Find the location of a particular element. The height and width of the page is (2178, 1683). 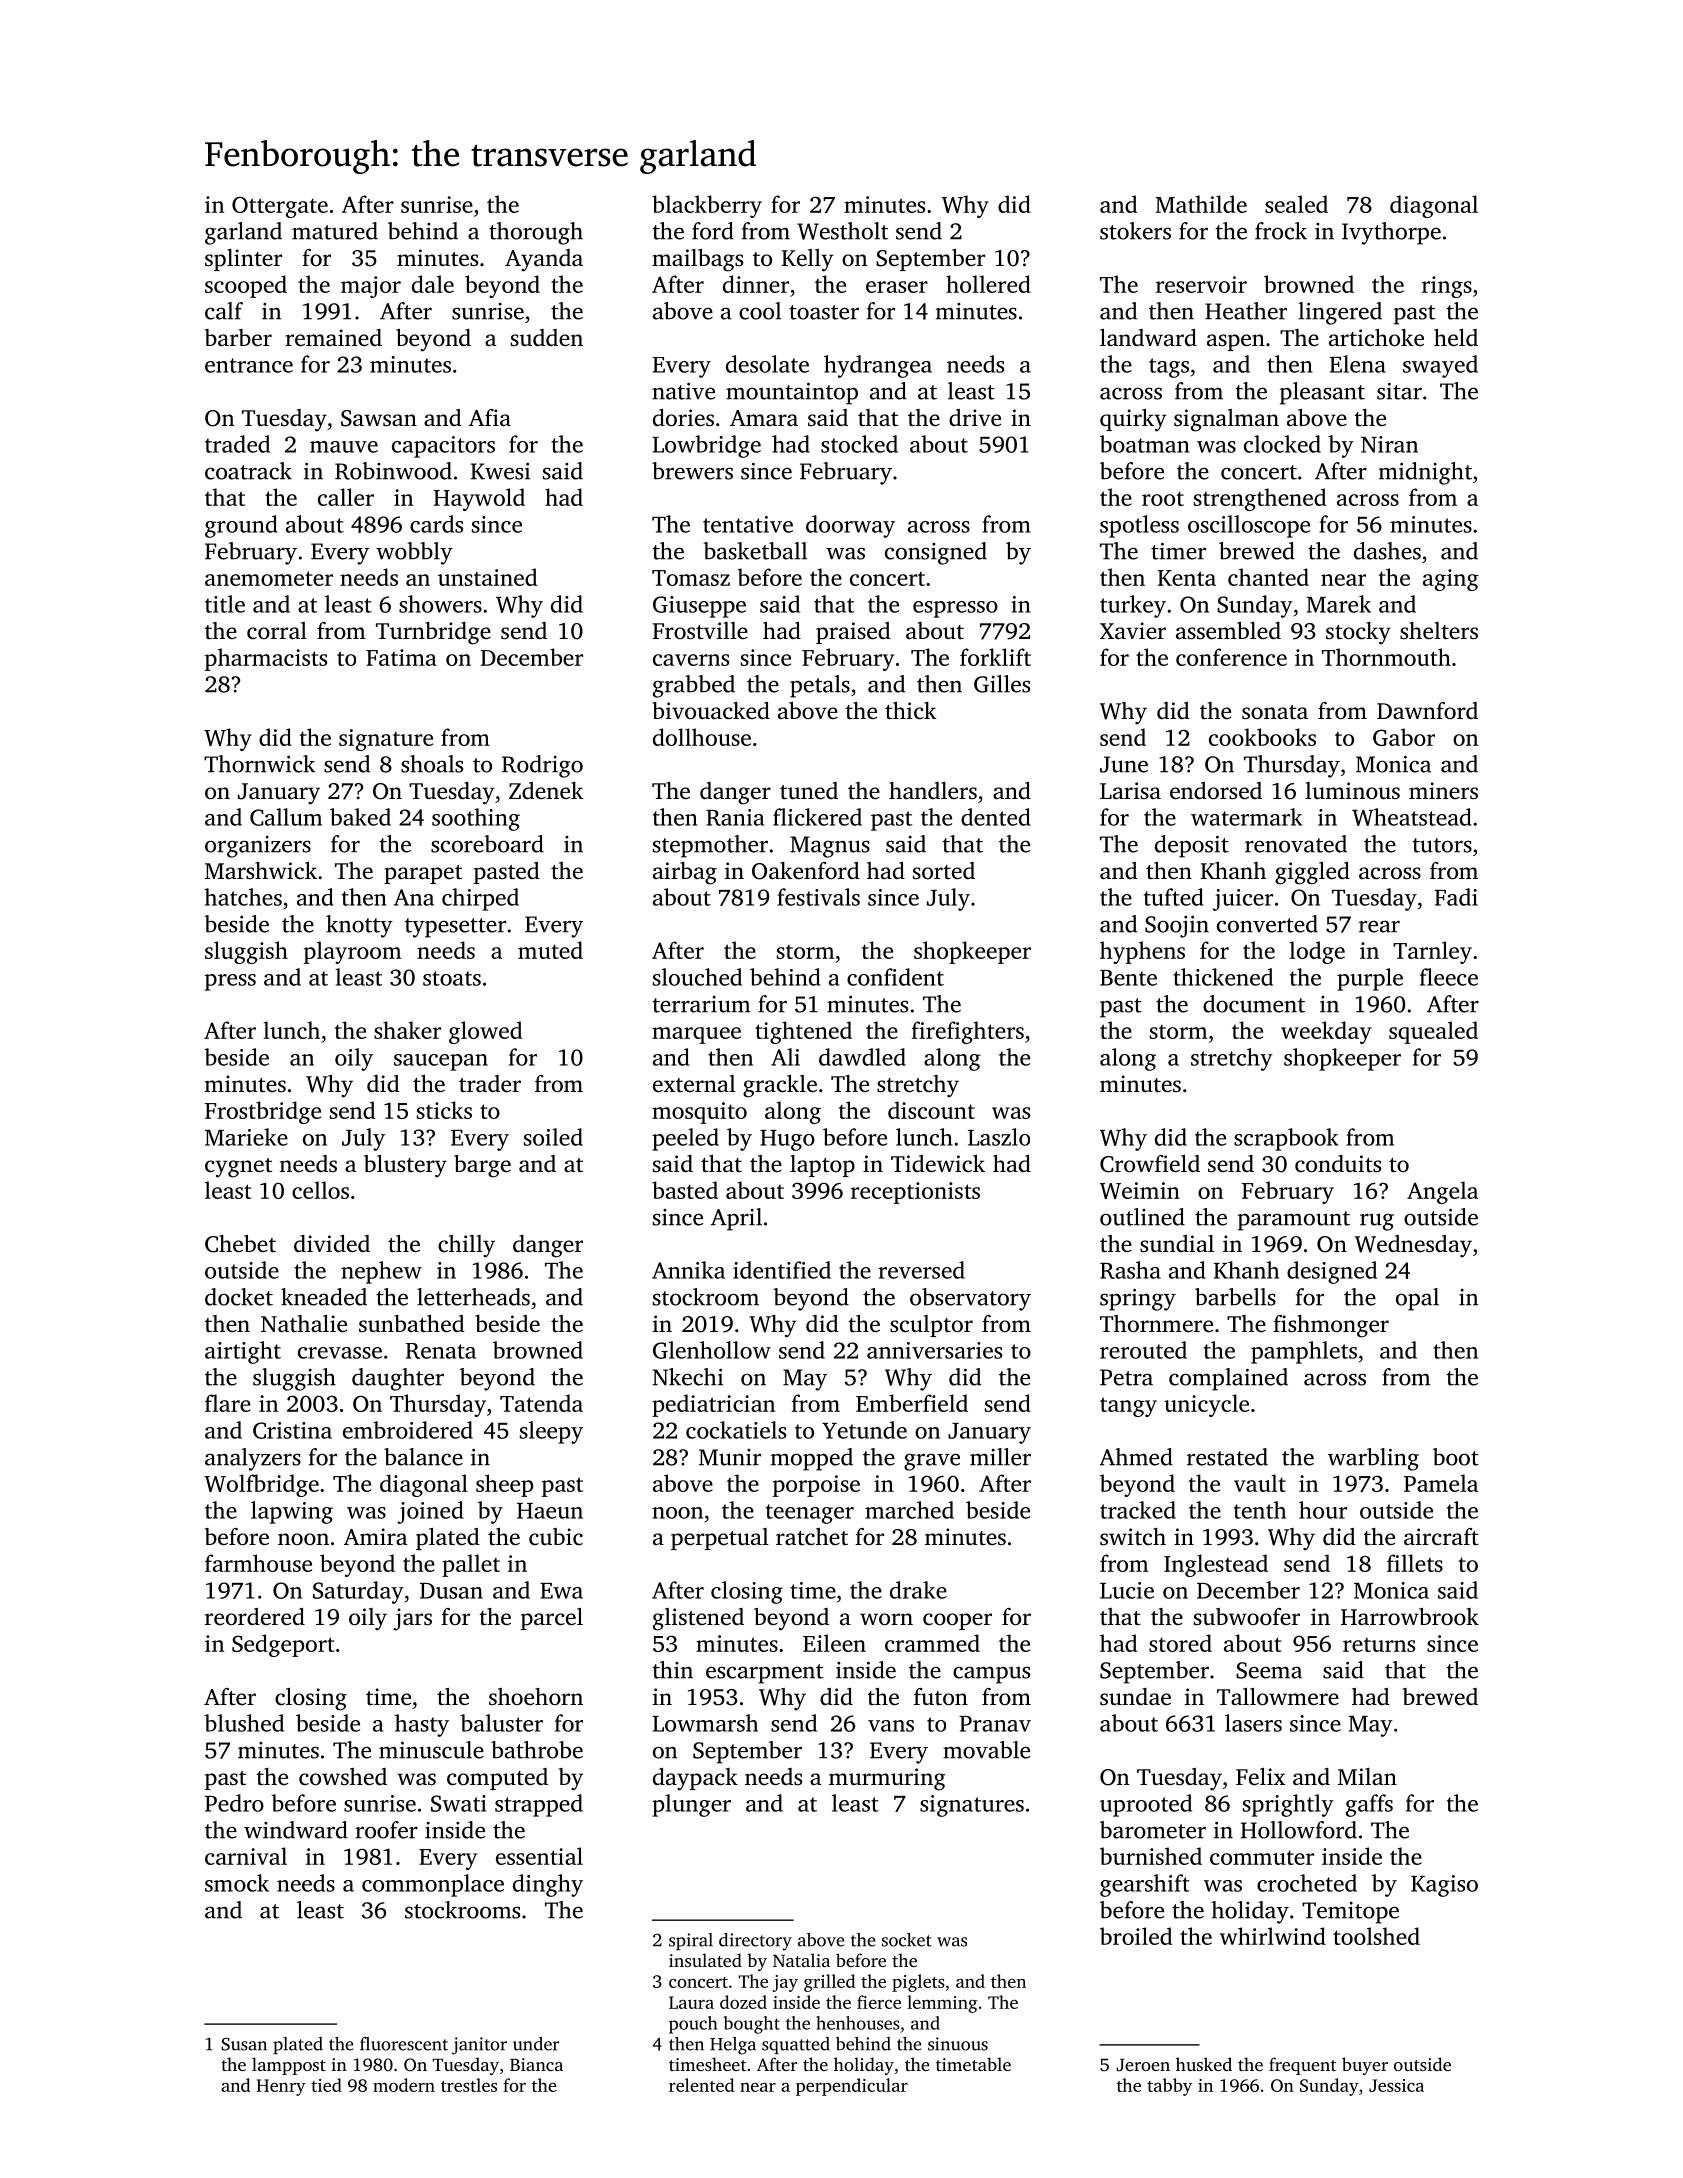

Bianca is located at coordinates (536, 2064).
